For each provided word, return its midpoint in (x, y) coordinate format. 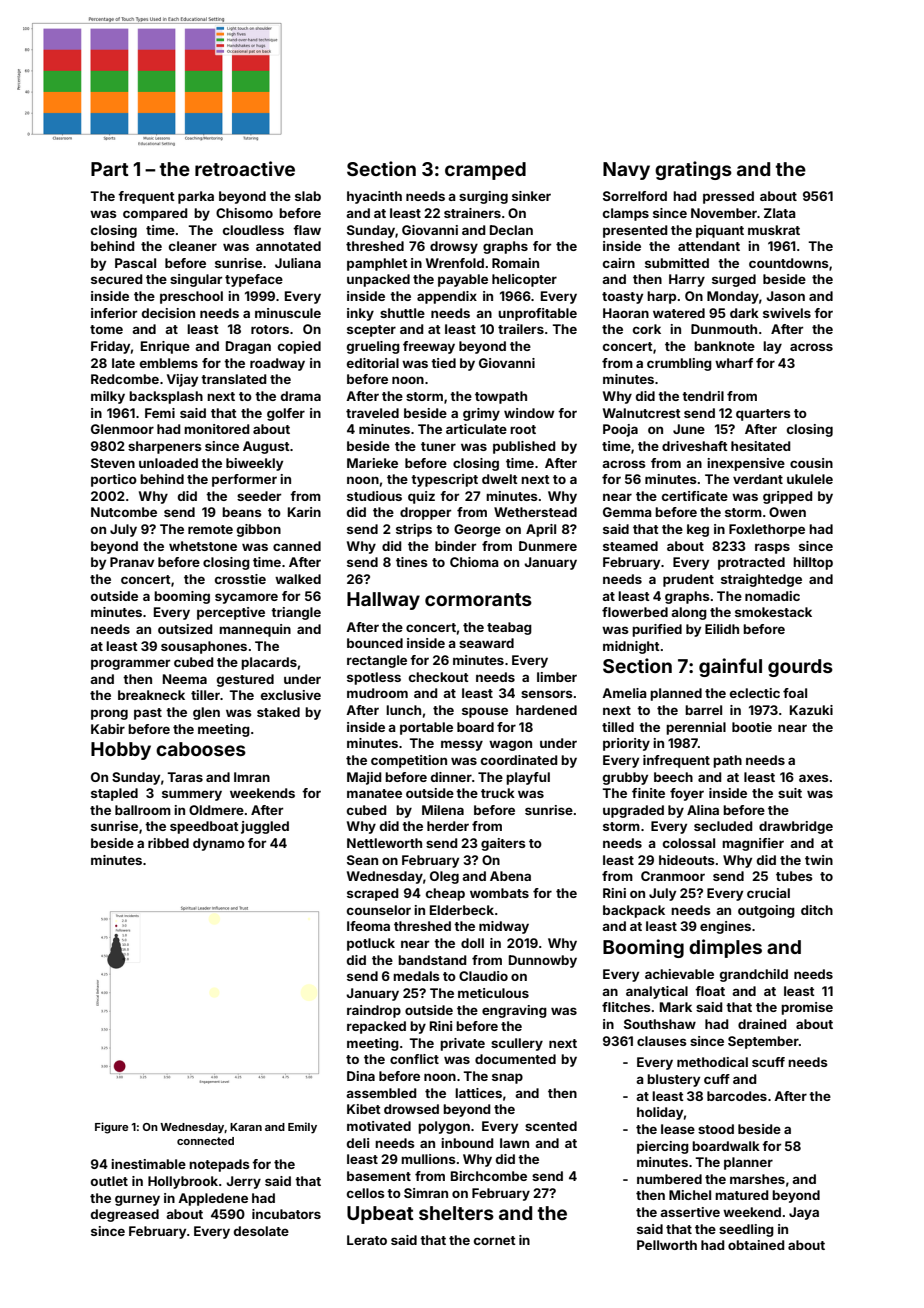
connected (205, 1141)
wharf (734, 363)
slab (308, 196)
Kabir (108, 729)
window (529, 413)
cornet (495, 1240)
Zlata (780, 213)
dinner (451, 777)
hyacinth (374, 197)
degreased (125, 1215)
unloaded (168, 463)
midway (504, 927)
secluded (723, 826)
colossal (689, 843)
